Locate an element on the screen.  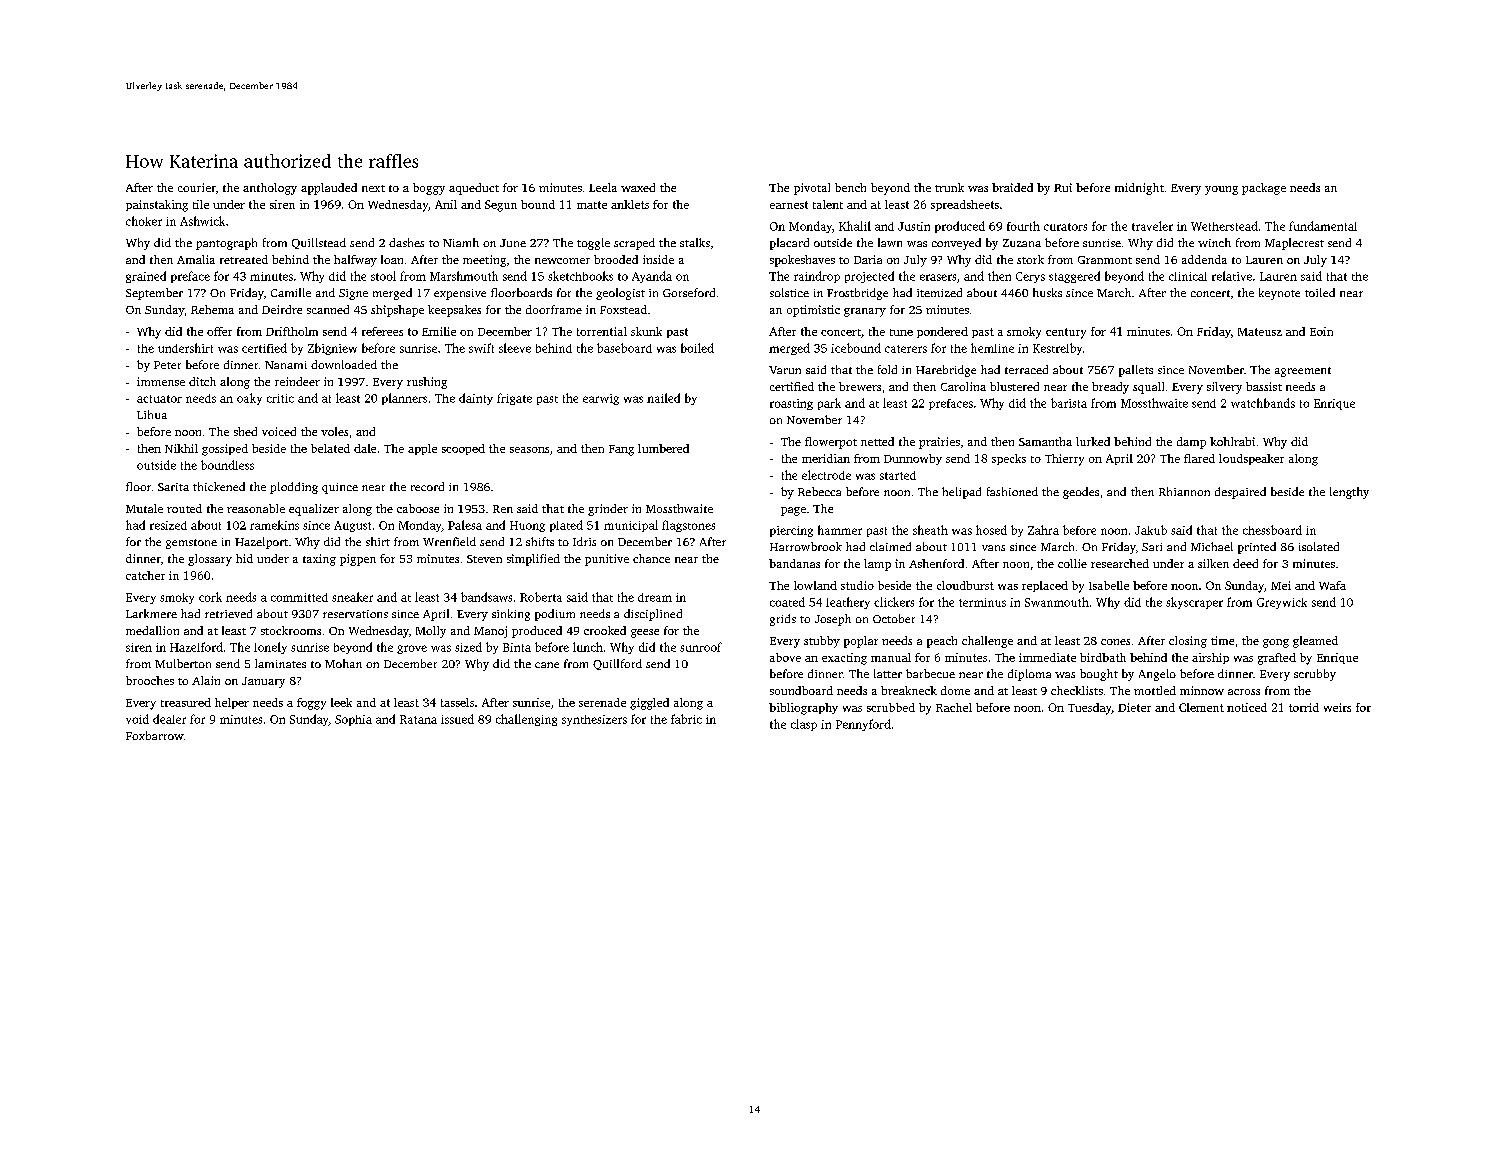
Pennyford is located at coordinates (863, 725).
